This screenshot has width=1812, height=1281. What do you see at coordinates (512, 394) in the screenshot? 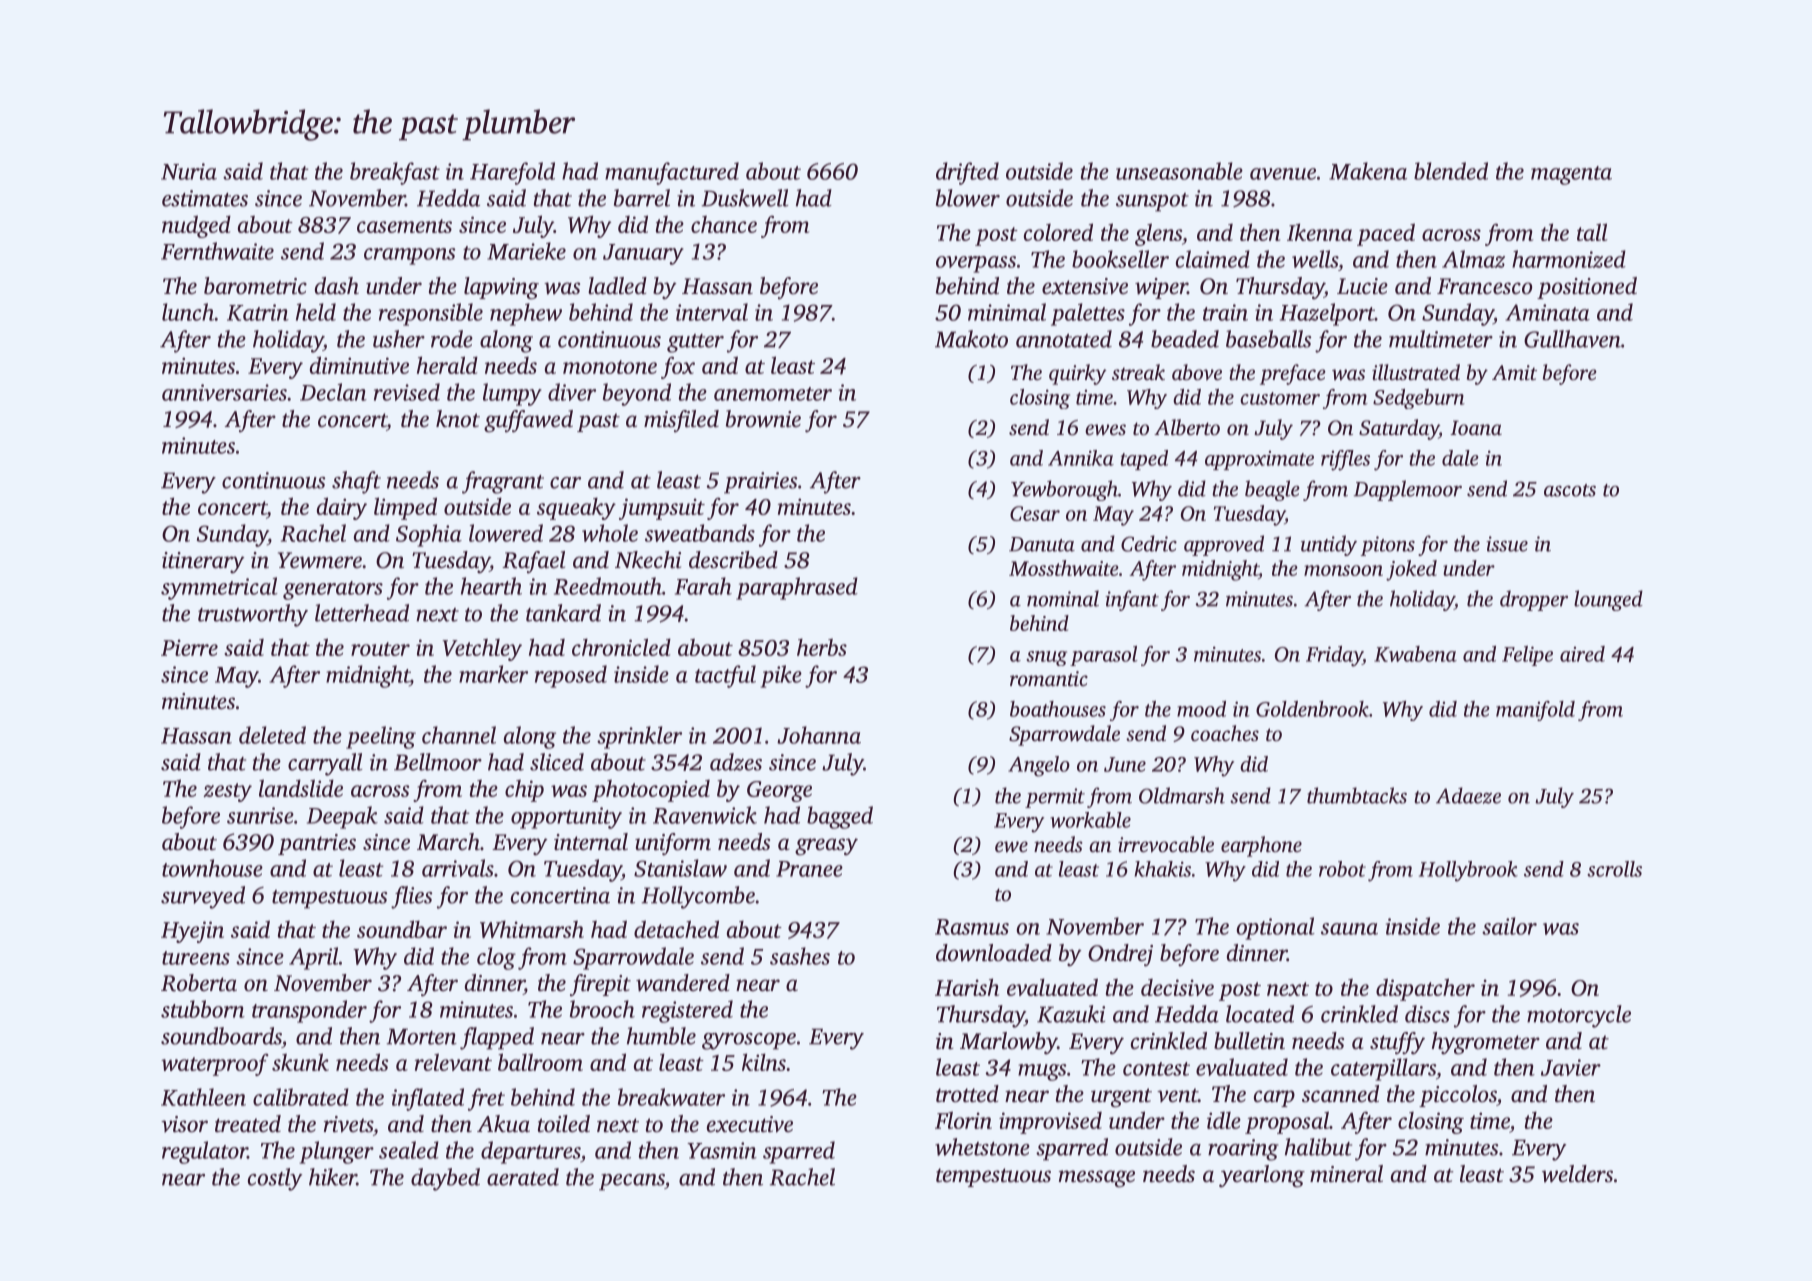
I see `lumpy` at bounding box center [512, 394].
